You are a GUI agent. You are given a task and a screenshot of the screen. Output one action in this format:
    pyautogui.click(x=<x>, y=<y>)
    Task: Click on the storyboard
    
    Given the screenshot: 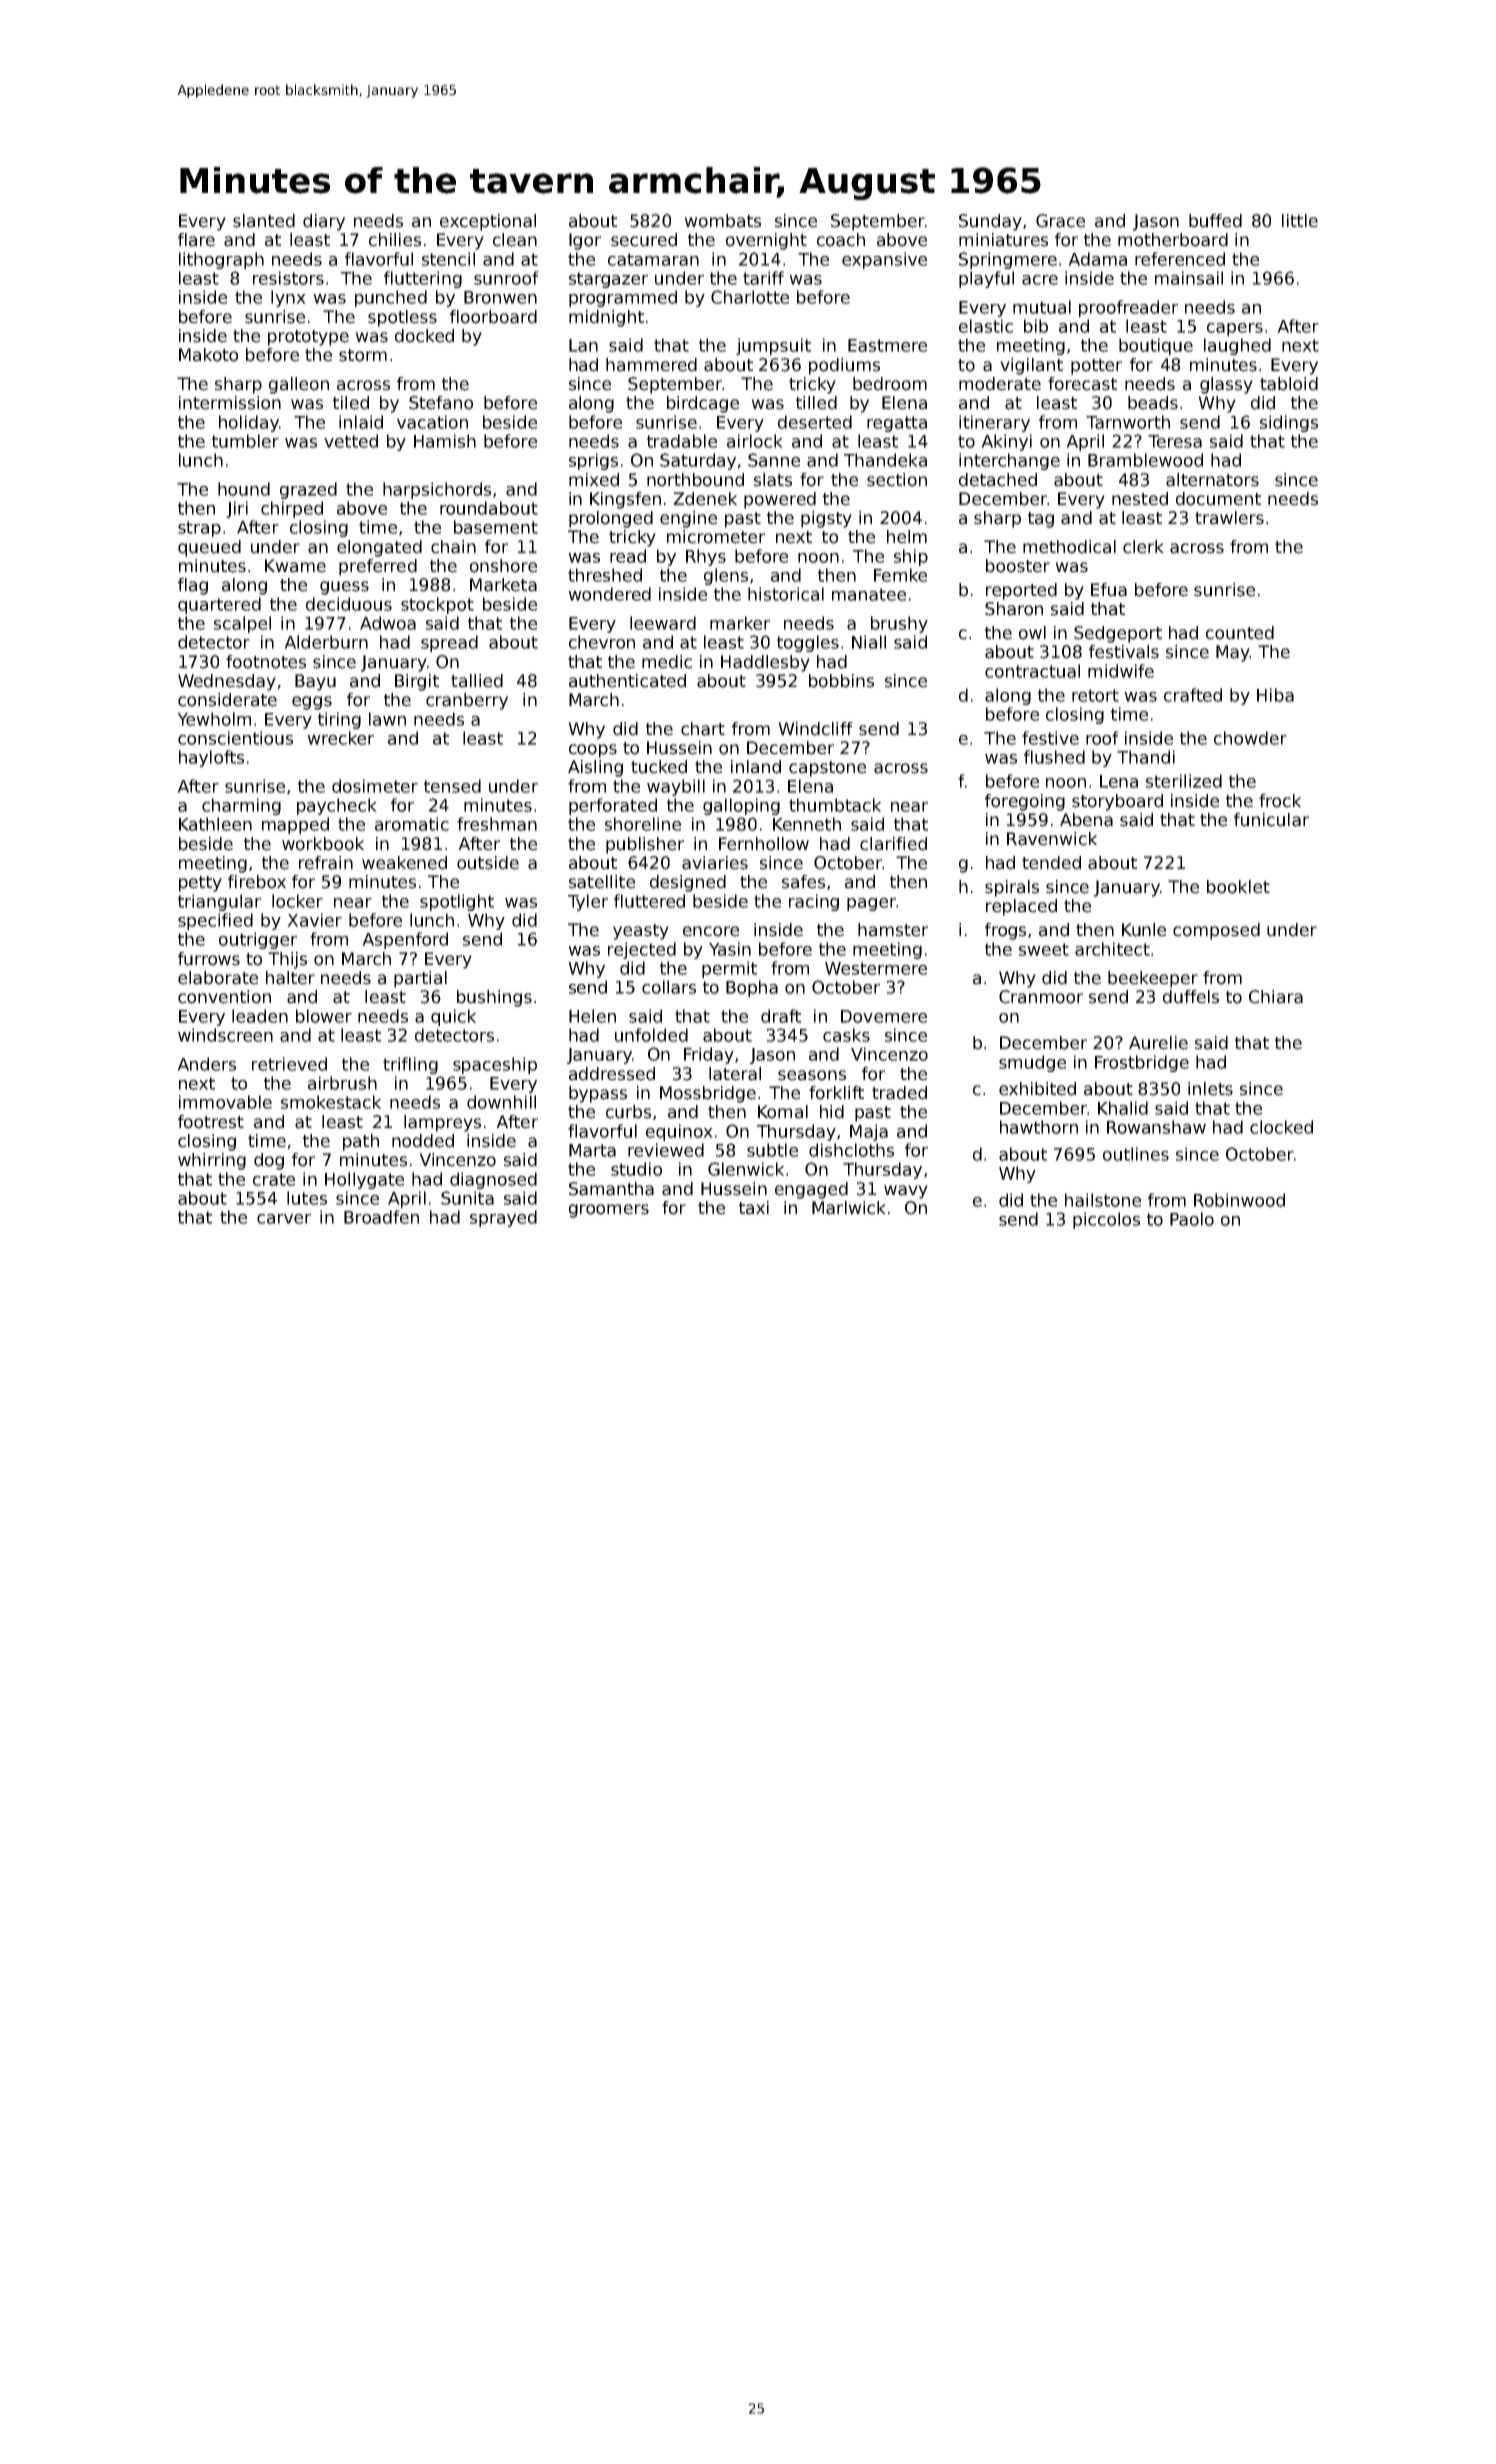 What is the action you would take?
    pyautogui.click(x=1117, y=802)
